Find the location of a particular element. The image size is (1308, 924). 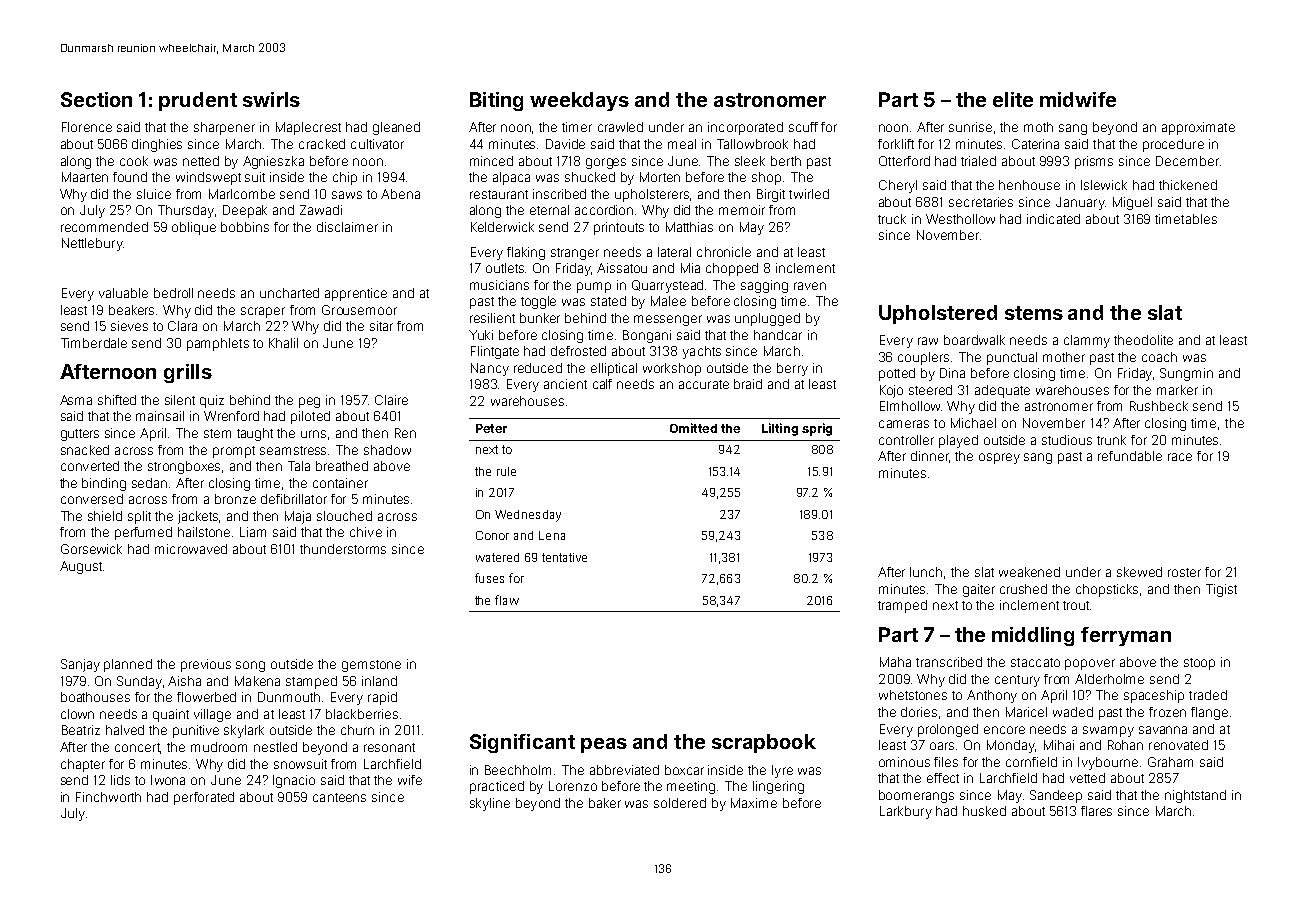

braid is located at coordinates (748, 384).
